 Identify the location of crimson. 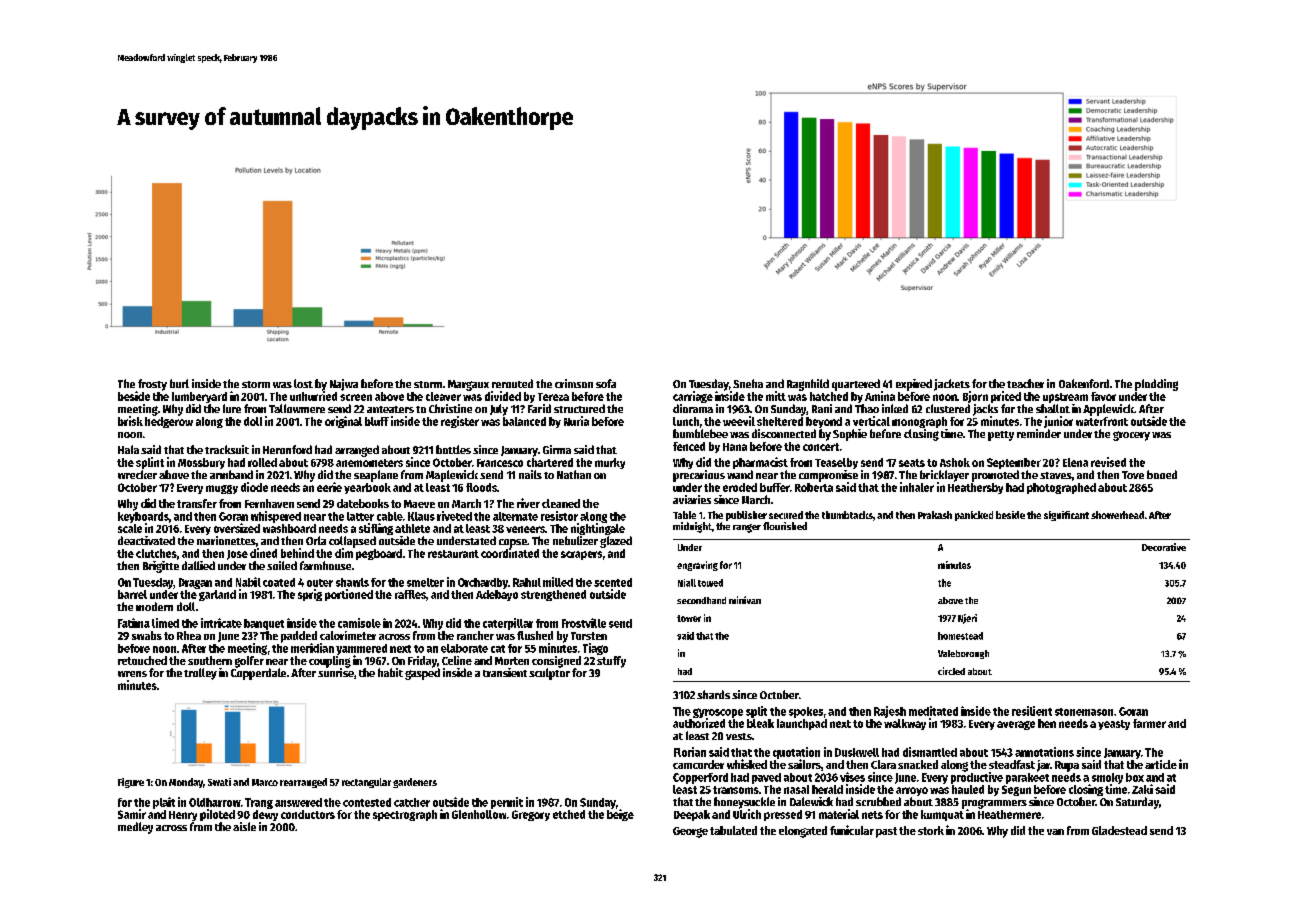
(574, 383).
